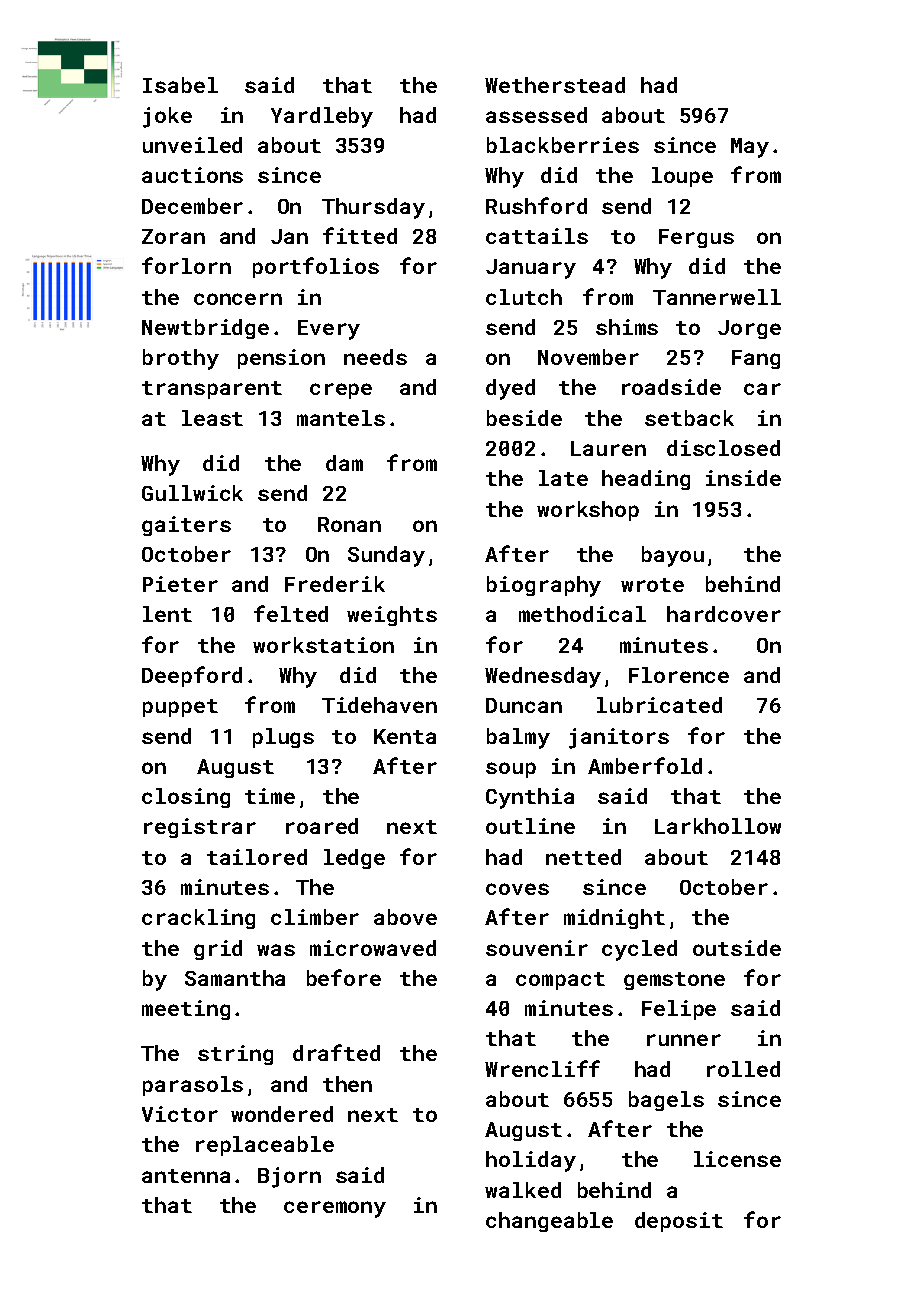  What do you see at coordinates (588, 511) in the screenshot?
I see `workshop` at bounding box center [588, 511].
